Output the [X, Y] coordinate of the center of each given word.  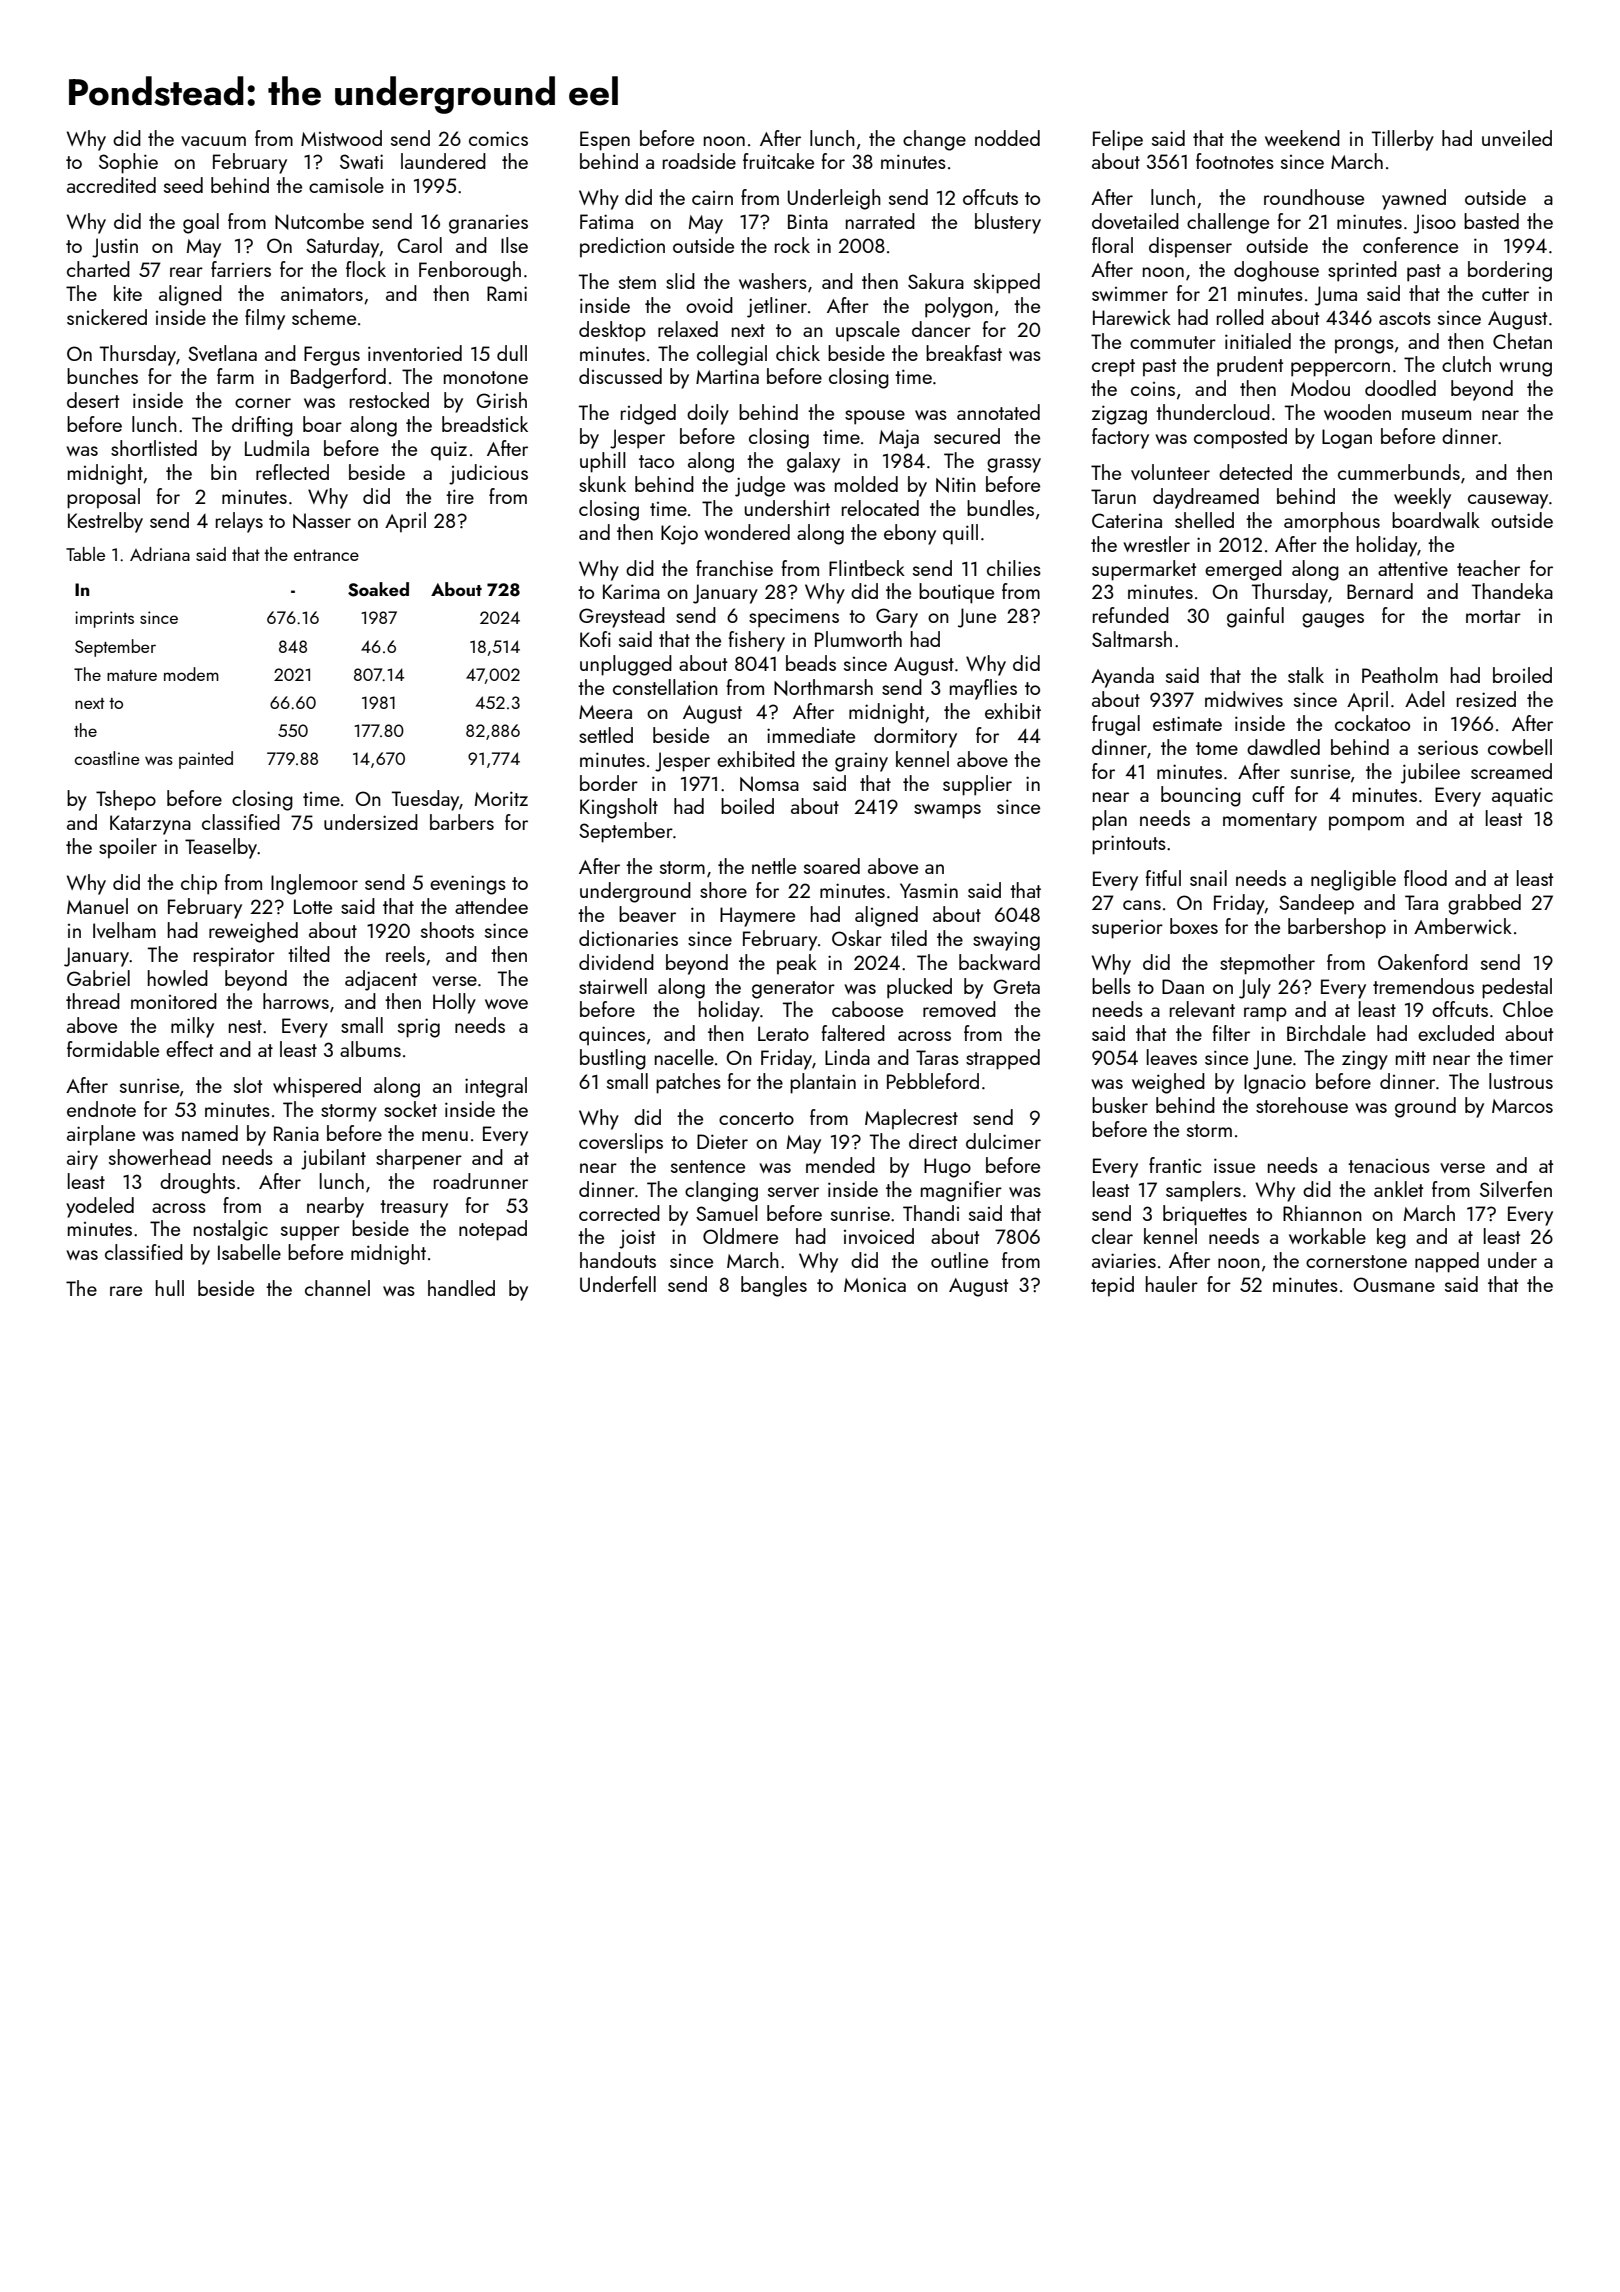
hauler [1172, 1284]
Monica [875, 1284]
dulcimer [1003, 1141]
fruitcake [778, 161]
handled [461, 1288]
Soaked [378, 589]
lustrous [1521, 1081]
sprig [419, 1028]
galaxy [813, 462]
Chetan [1522, 341]
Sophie [128, 163]
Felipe [1118, 140]
